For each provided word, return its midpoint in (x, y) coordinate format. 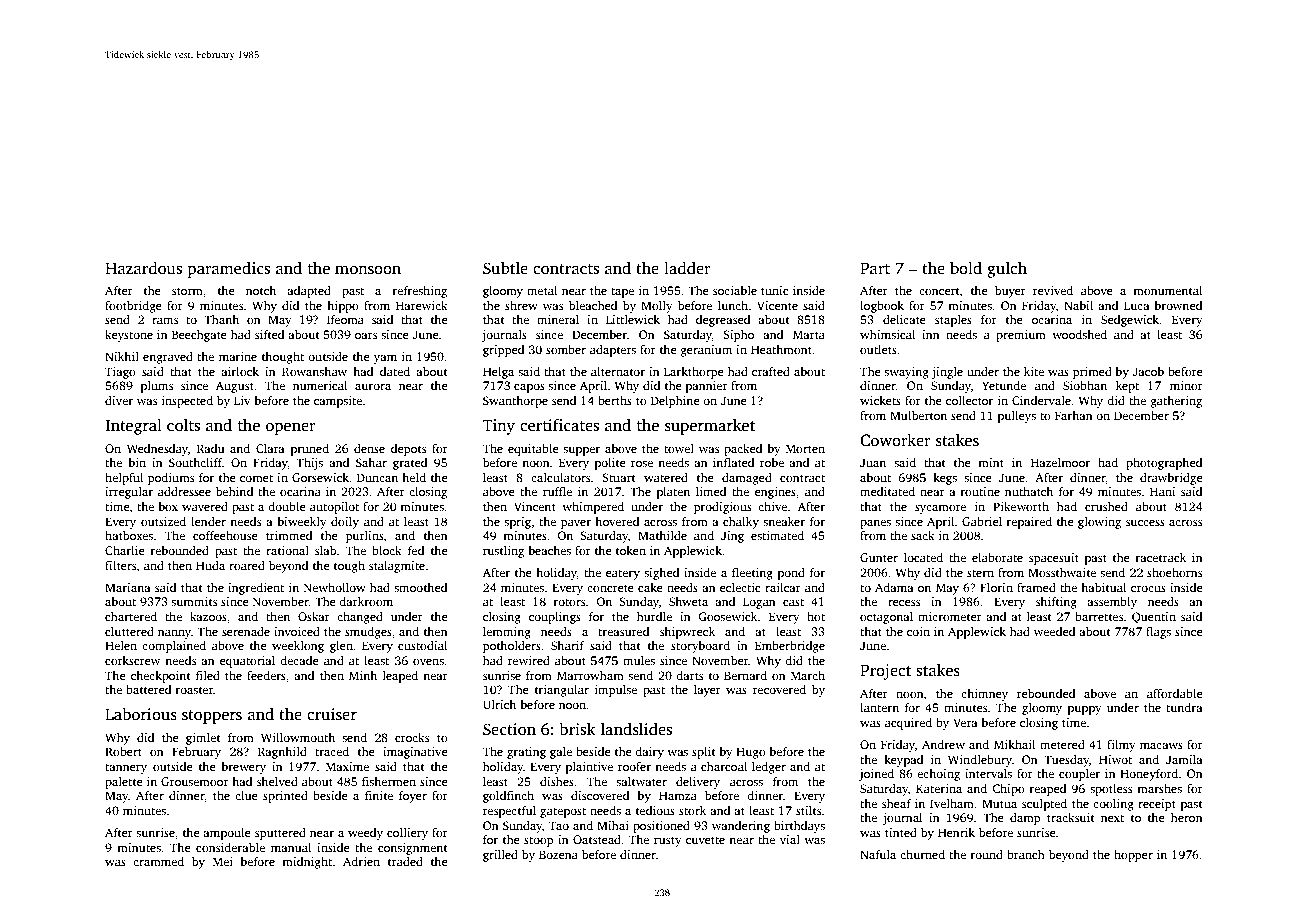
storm (187, 291)
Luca (1137, 305)
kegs (945, 479)
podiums (171, 479)
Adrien (361, 861)
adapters (613, 351)
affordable (1175, 693)
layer (707, 691)
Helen (121, 645)
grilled (500, 856)
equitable (533, 450)
